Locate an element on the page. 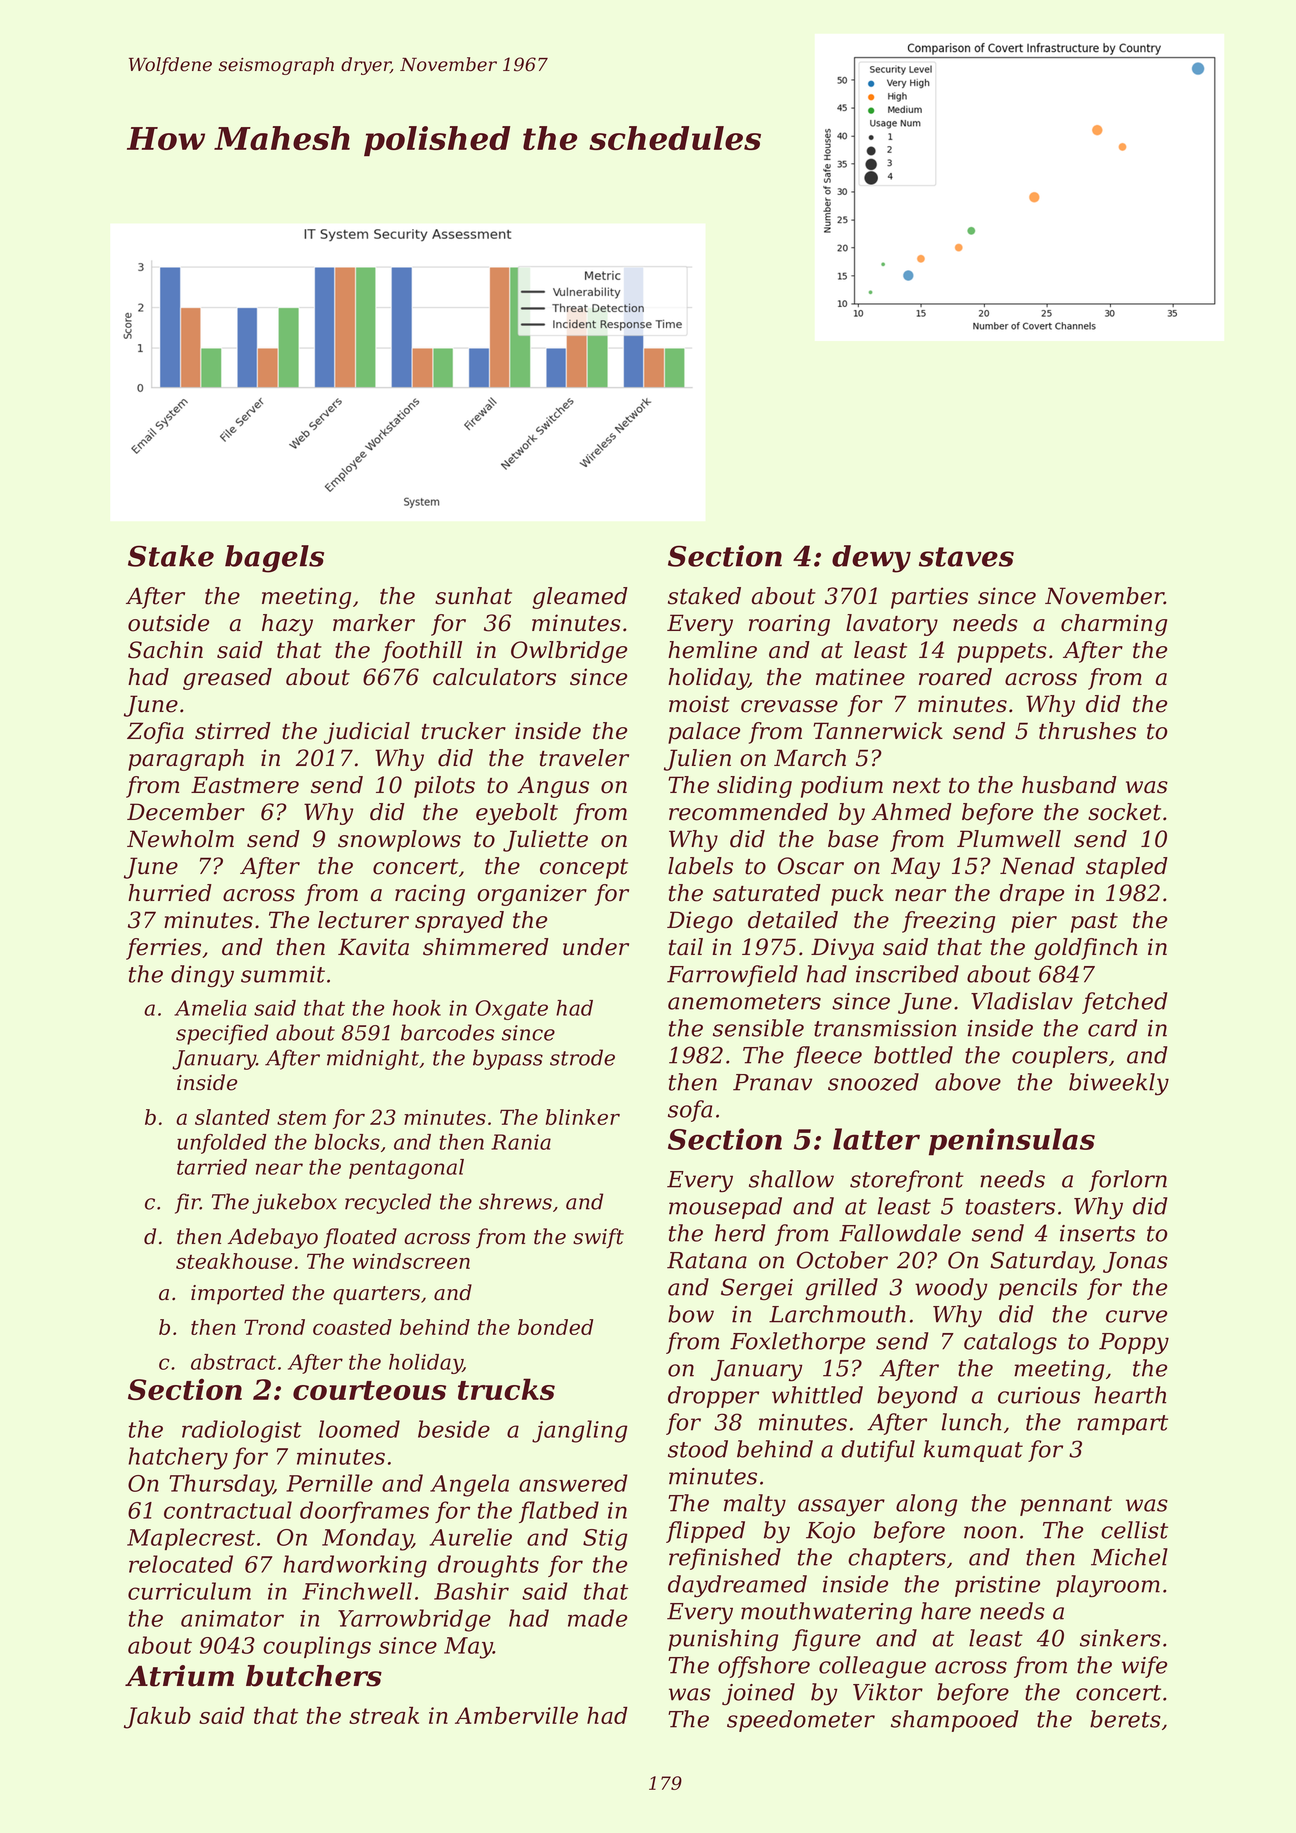 This page has width=1296, height=1833. recommended is located at coordinates (748, 812).
